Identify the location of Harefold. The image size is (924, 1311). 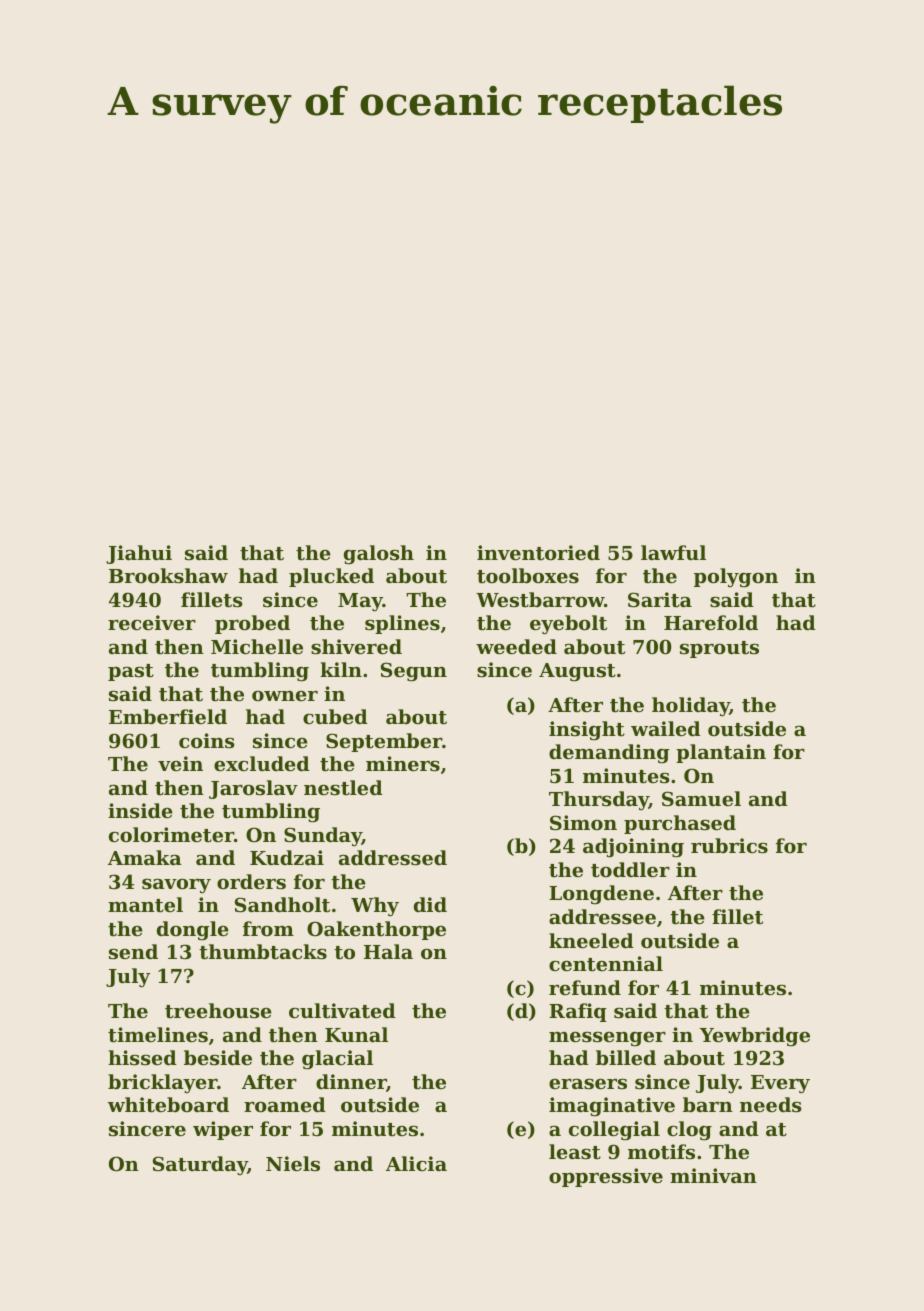
(711, 622).
